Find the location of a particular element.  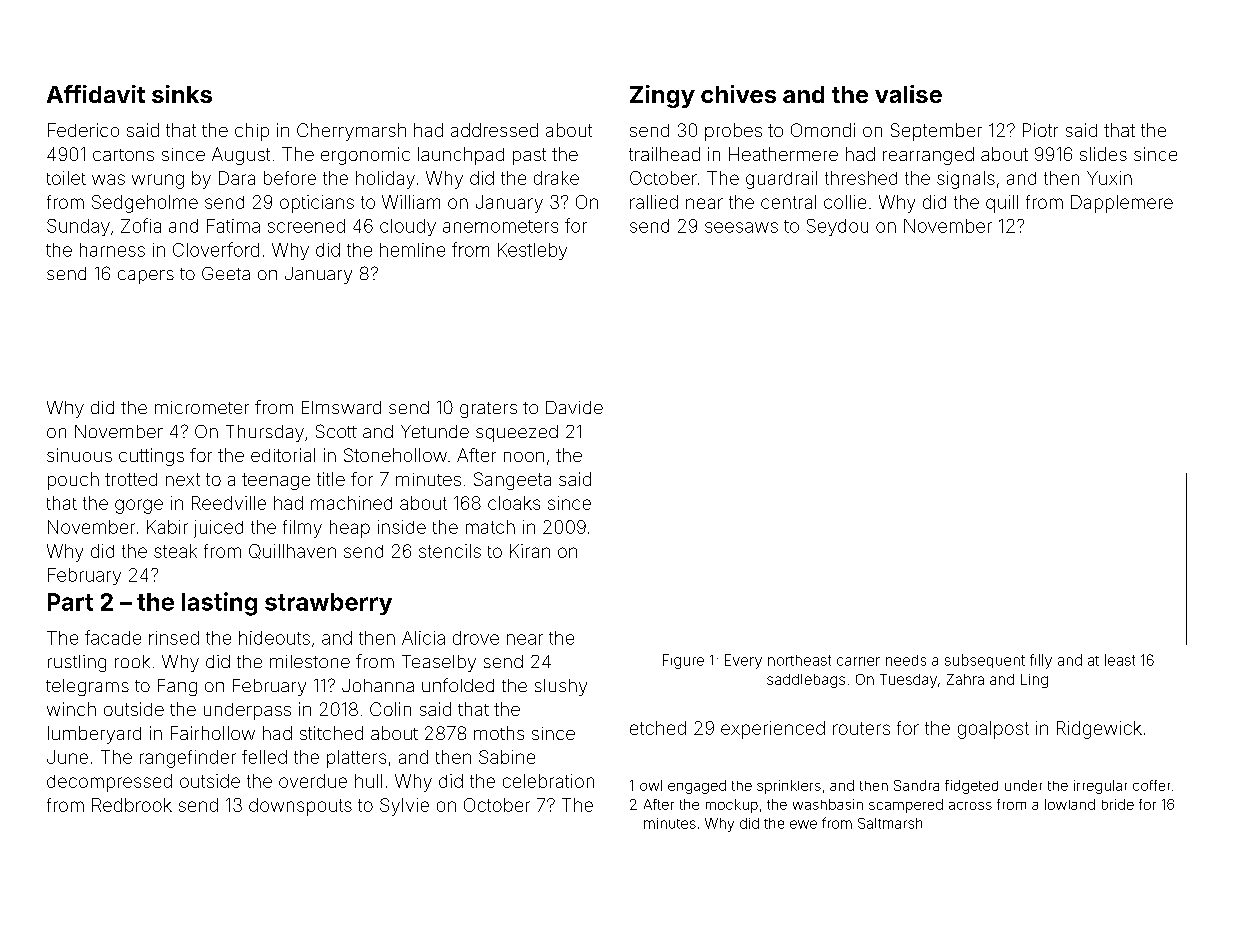

holiday is located at coordinates (385, 180).
